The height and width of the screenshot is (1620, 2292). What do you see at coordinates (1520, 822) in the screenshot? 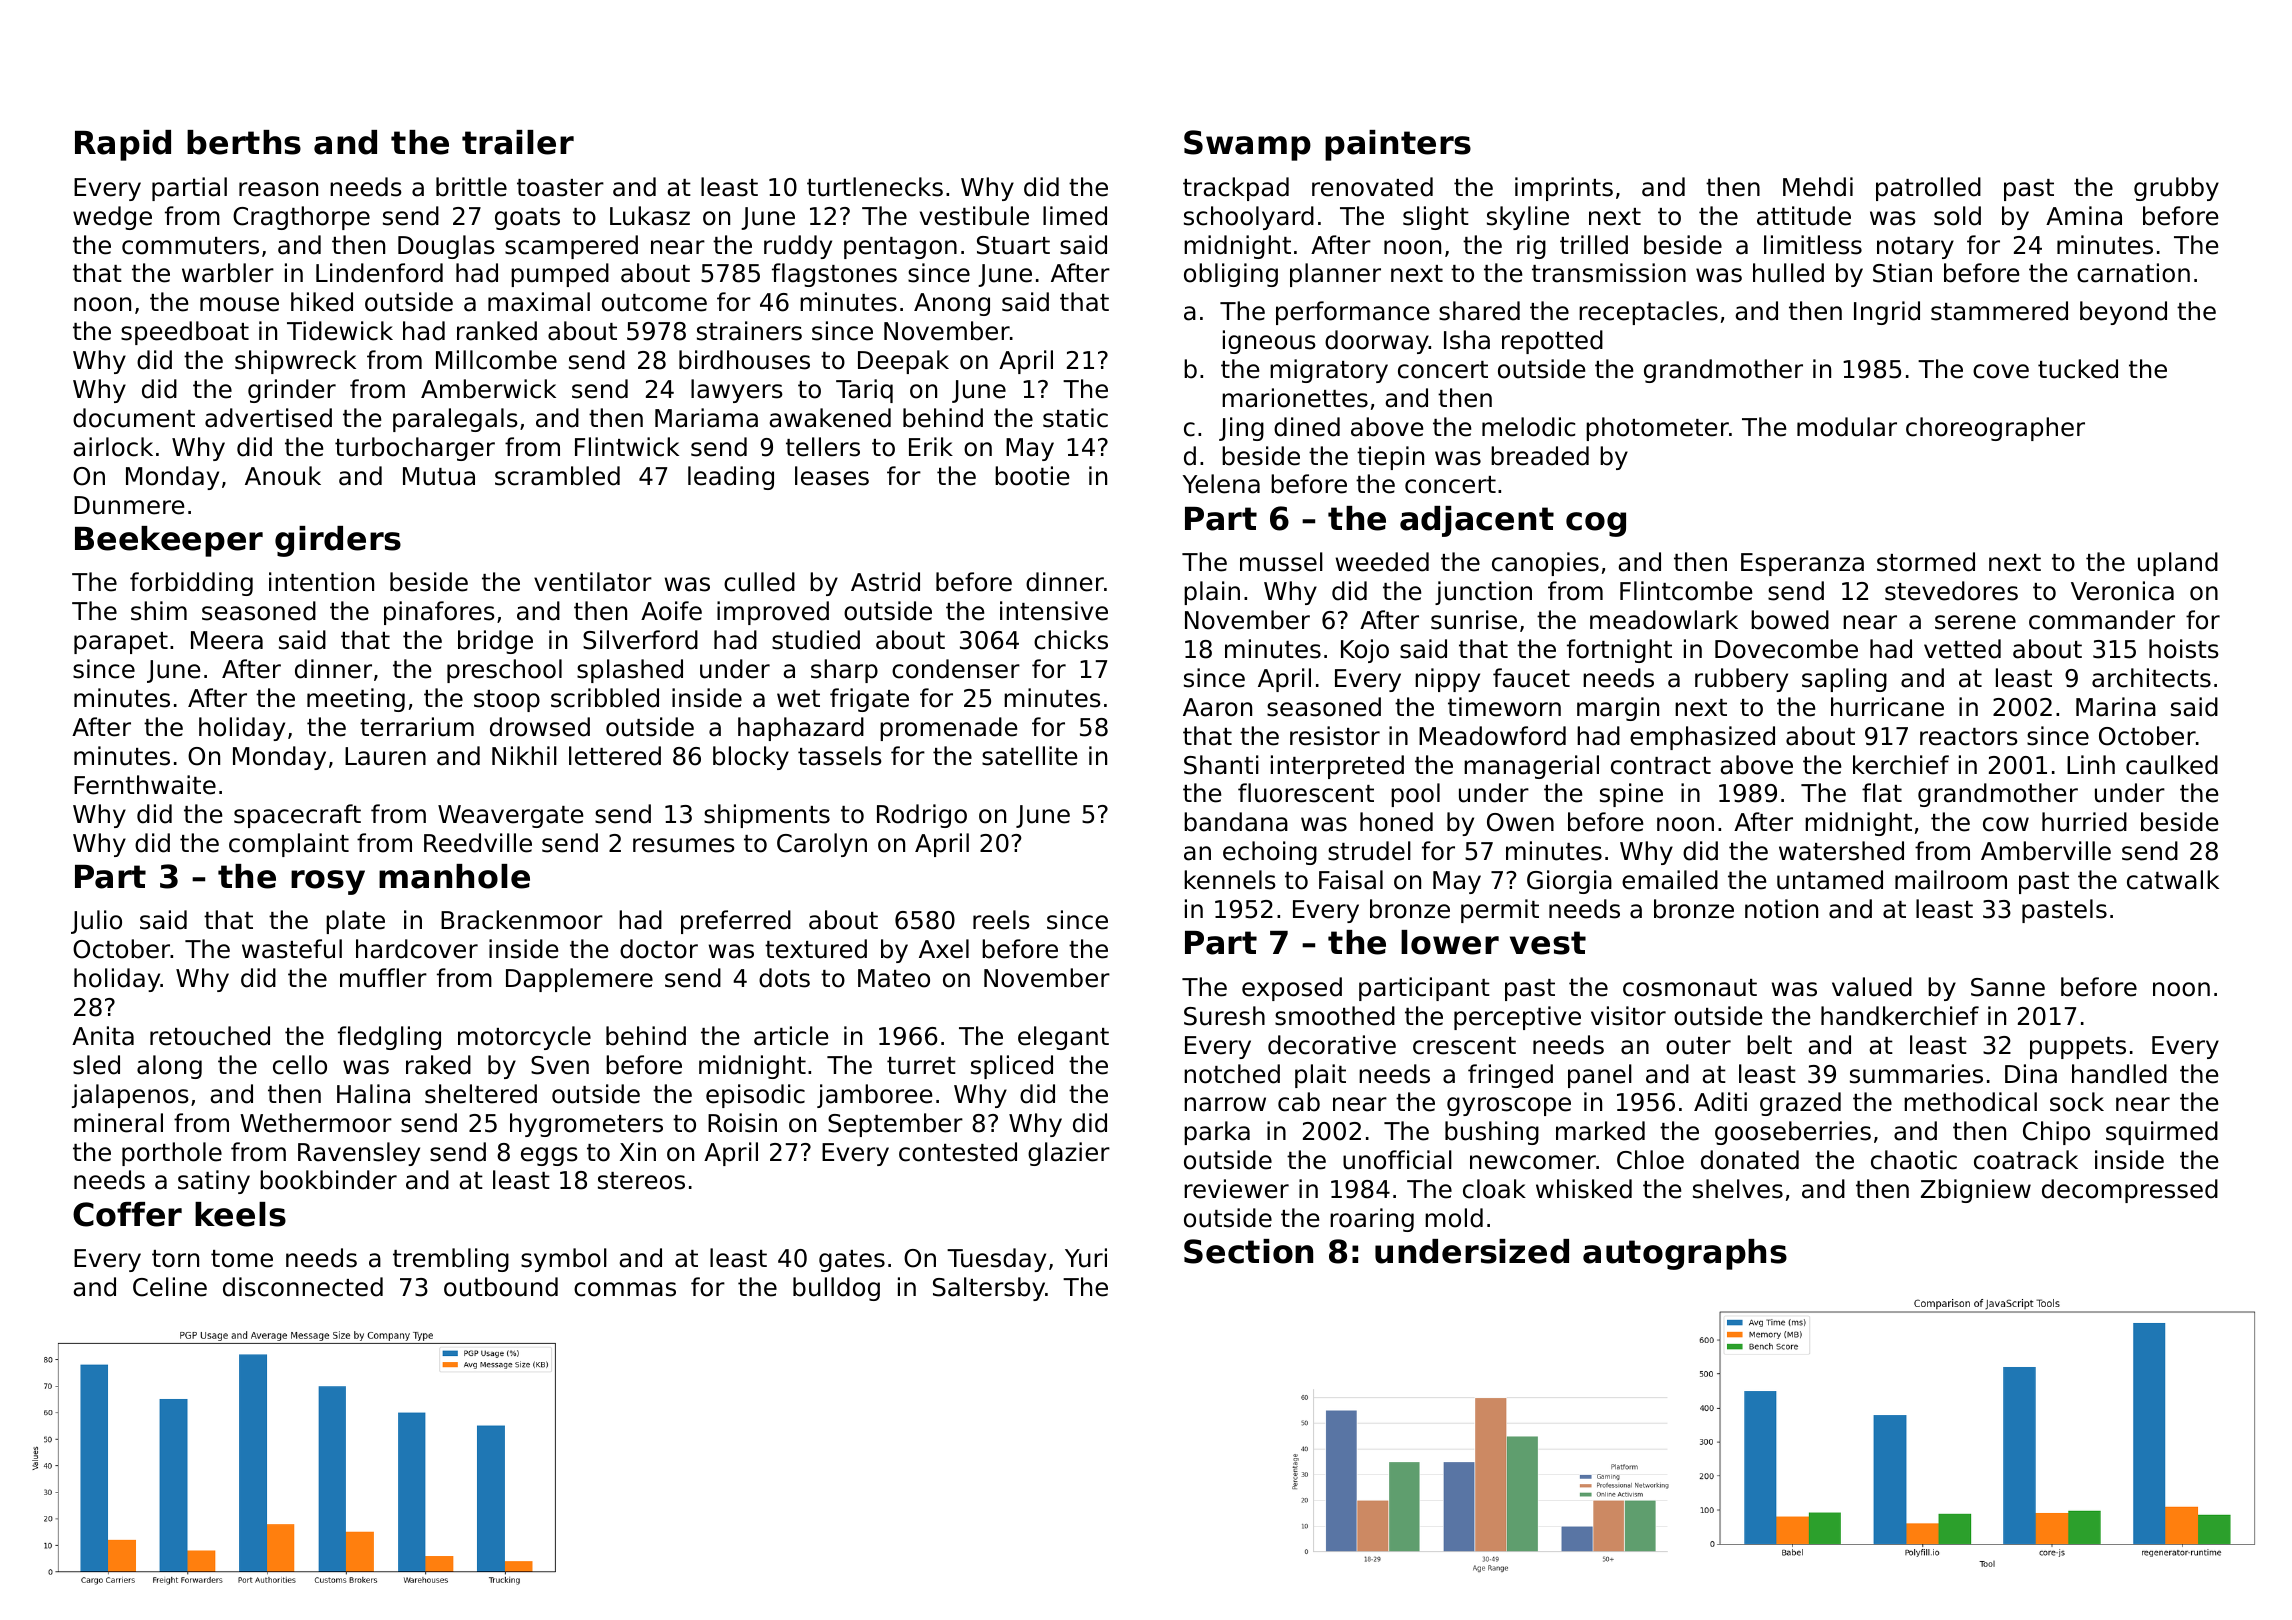
I see `Owen` at bounding box center [1520, 822].
